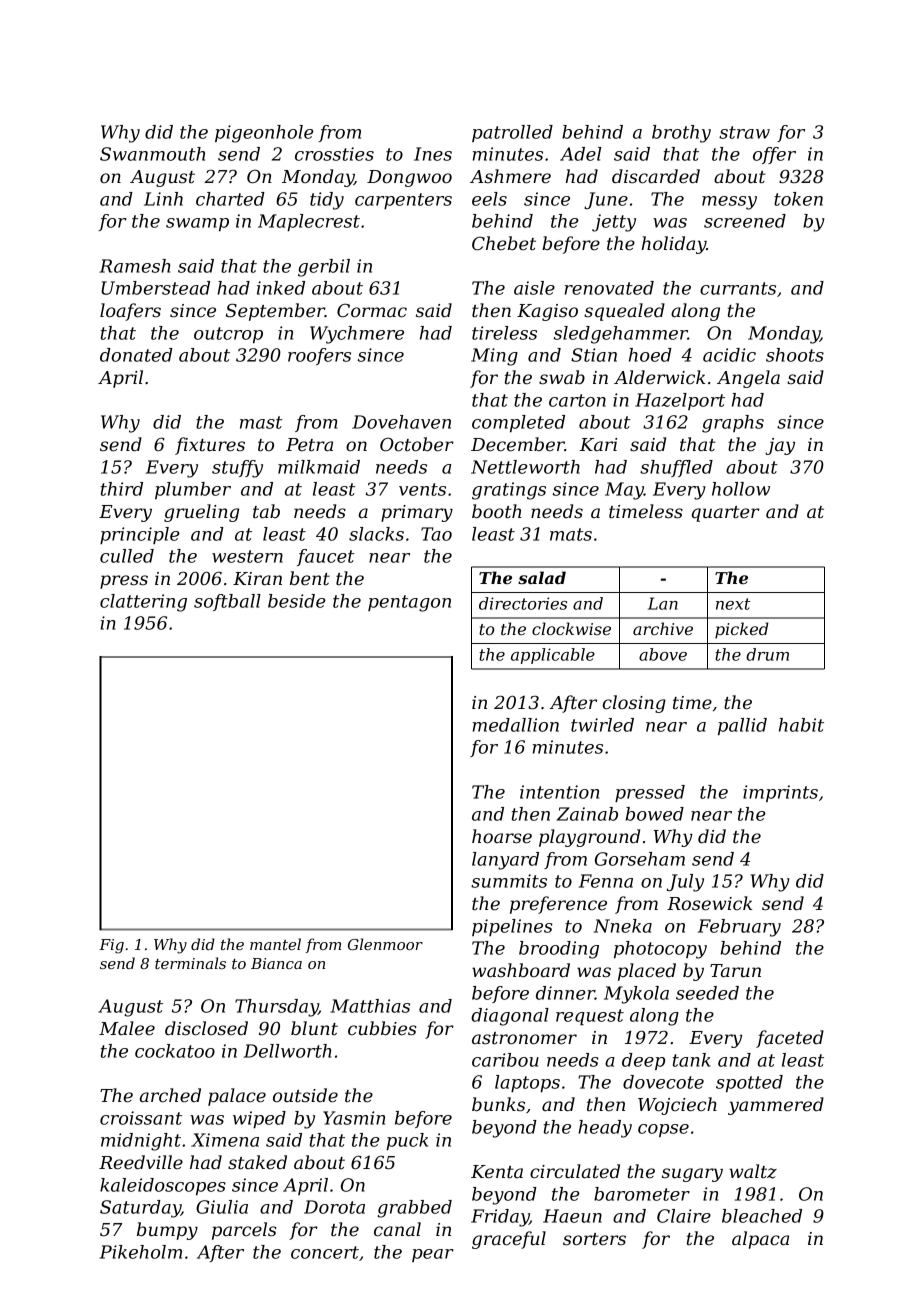  I want to click on straw, so click(744, 132).
